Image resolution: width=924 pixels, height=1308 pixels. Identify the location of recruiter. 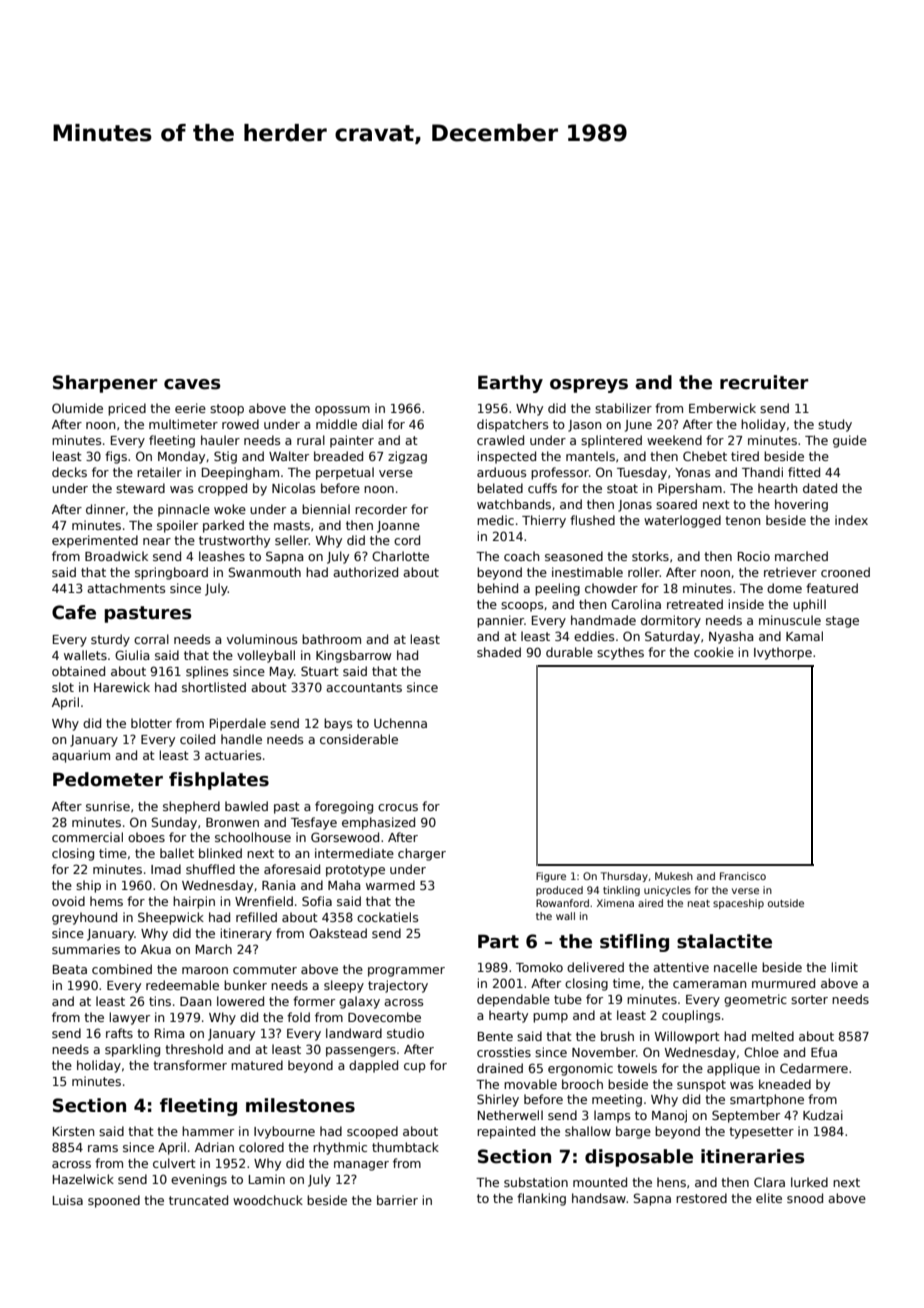
(764, 382).
